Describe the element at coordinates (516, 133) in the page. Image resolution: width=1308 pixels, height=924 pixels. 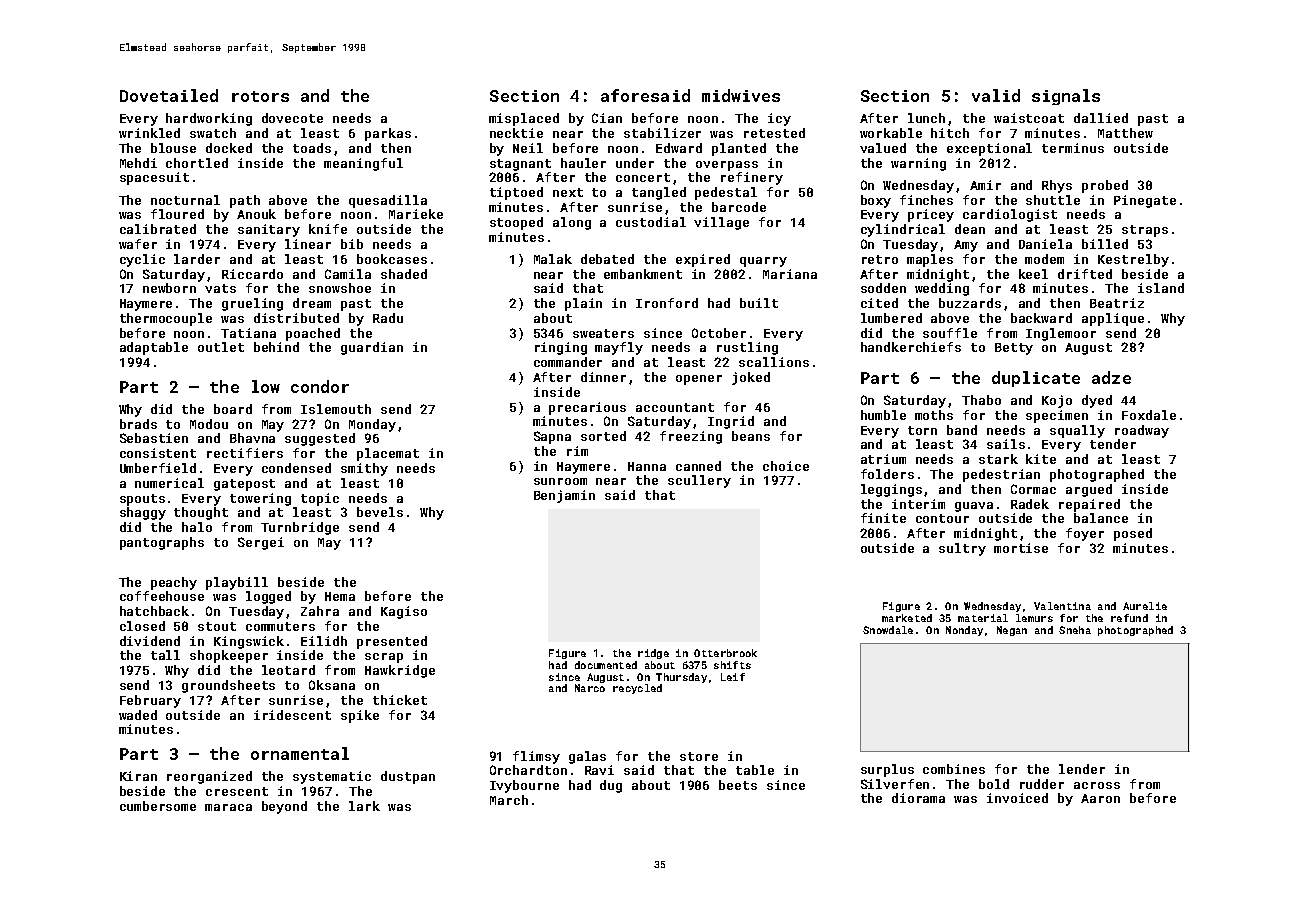
I see `necktie` at that location.
